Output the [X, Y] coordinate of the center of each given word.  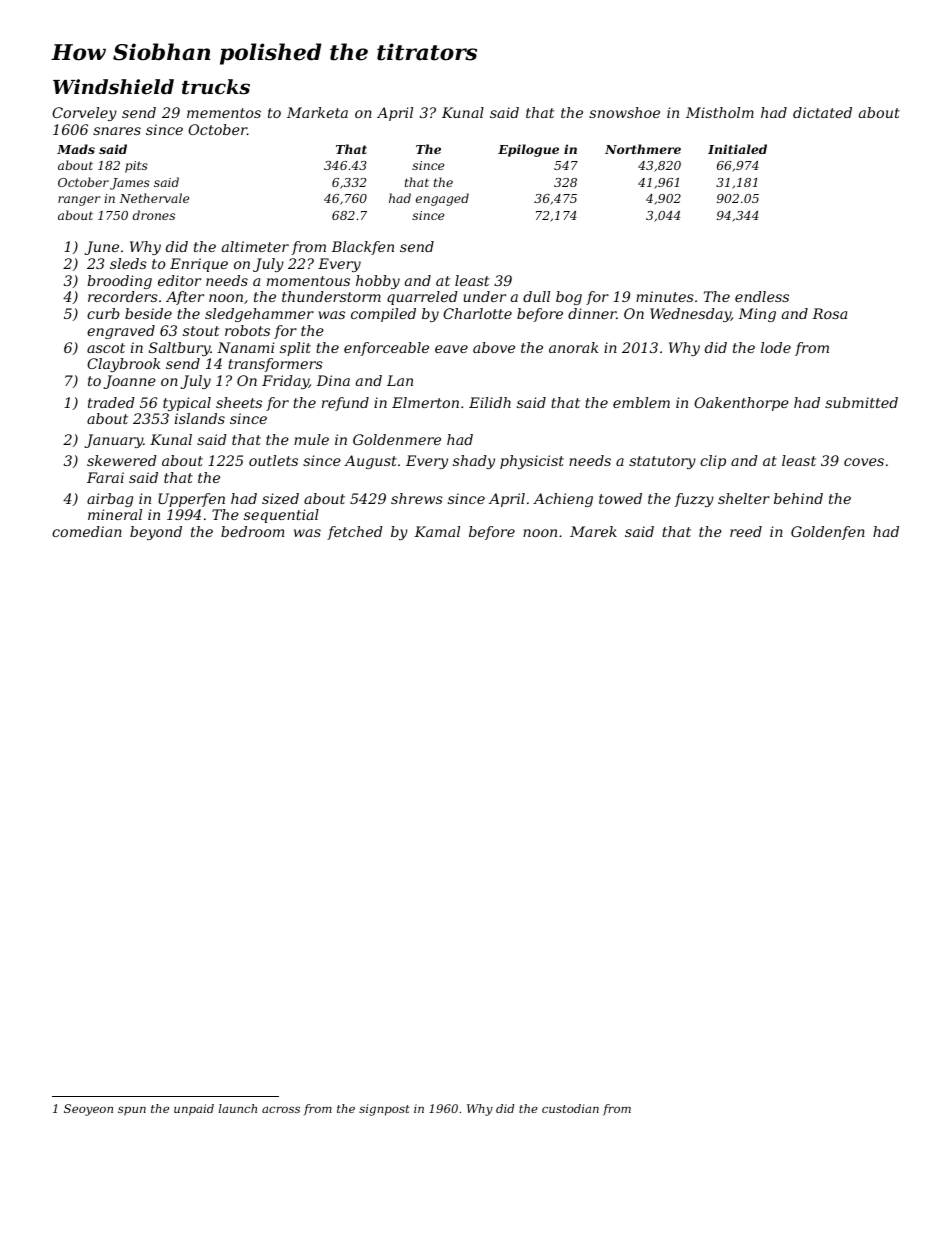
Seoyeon [88, 1110]
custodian [570, 1108]
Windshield [113, 87]
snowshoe [624, 112]
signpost [384, 1110]
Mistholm [720, 112]
